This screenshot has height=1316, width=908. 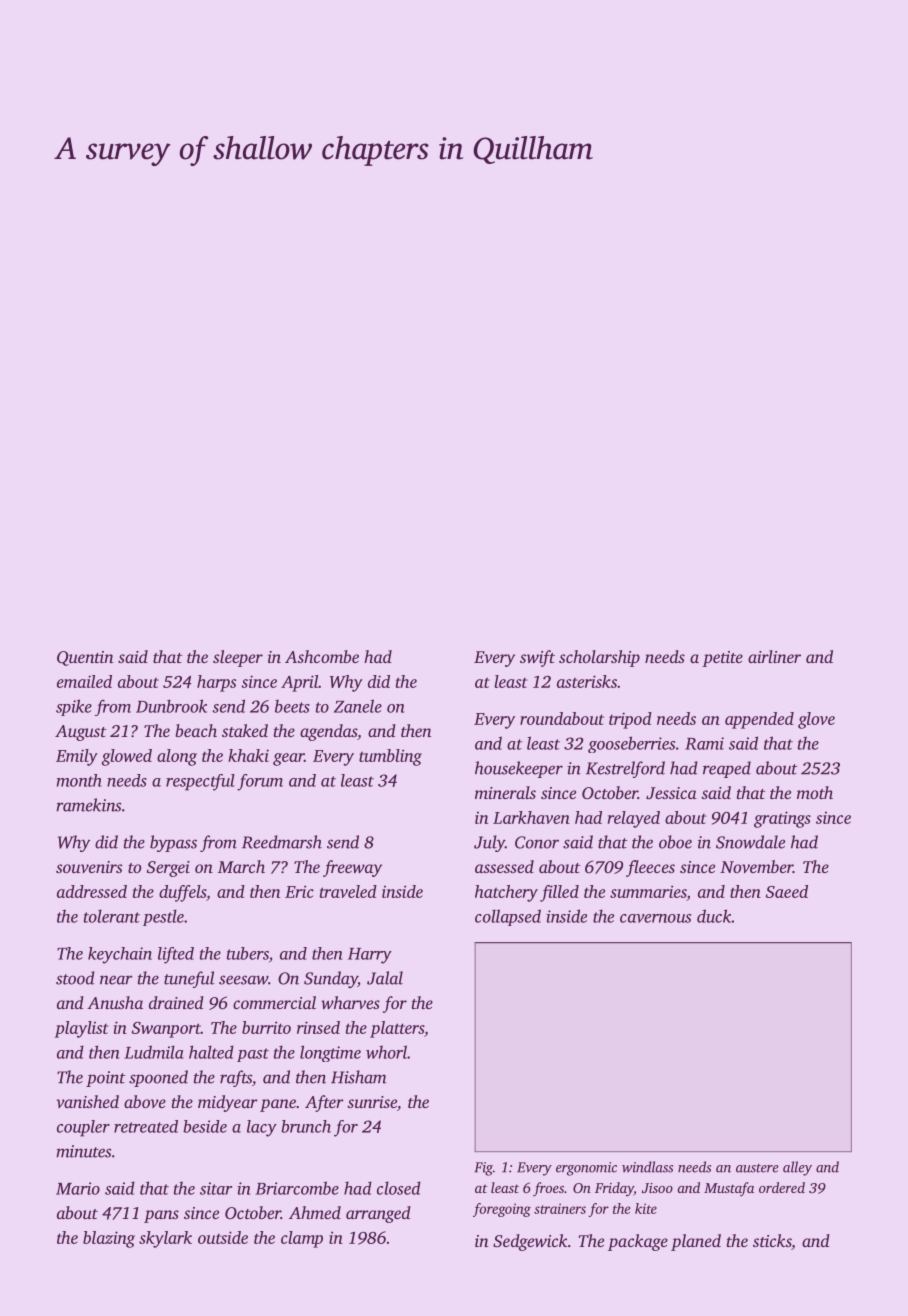 I want to click on sticks, so click(x=772, y=1240).
